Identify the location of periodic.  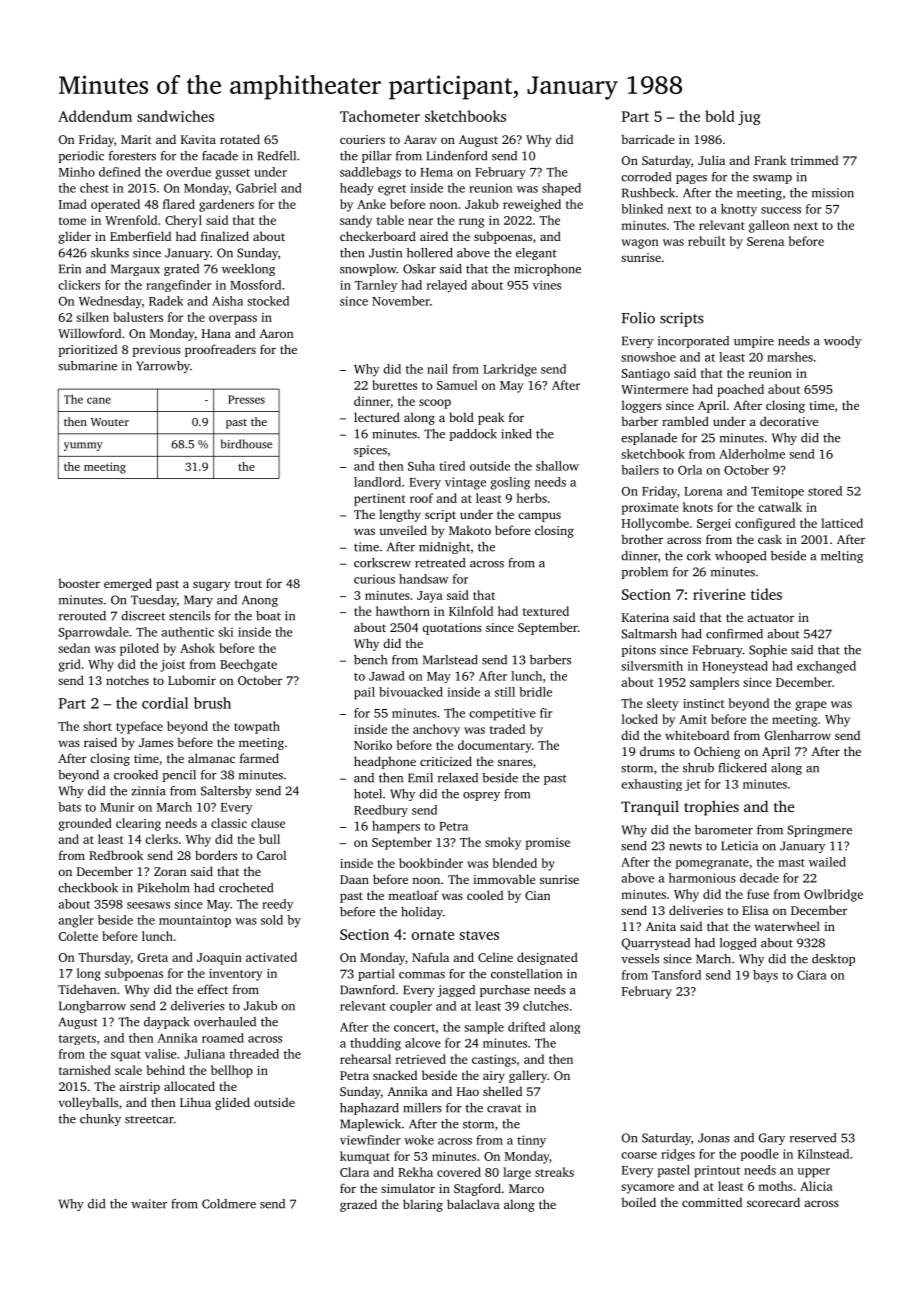
(81, 157).
